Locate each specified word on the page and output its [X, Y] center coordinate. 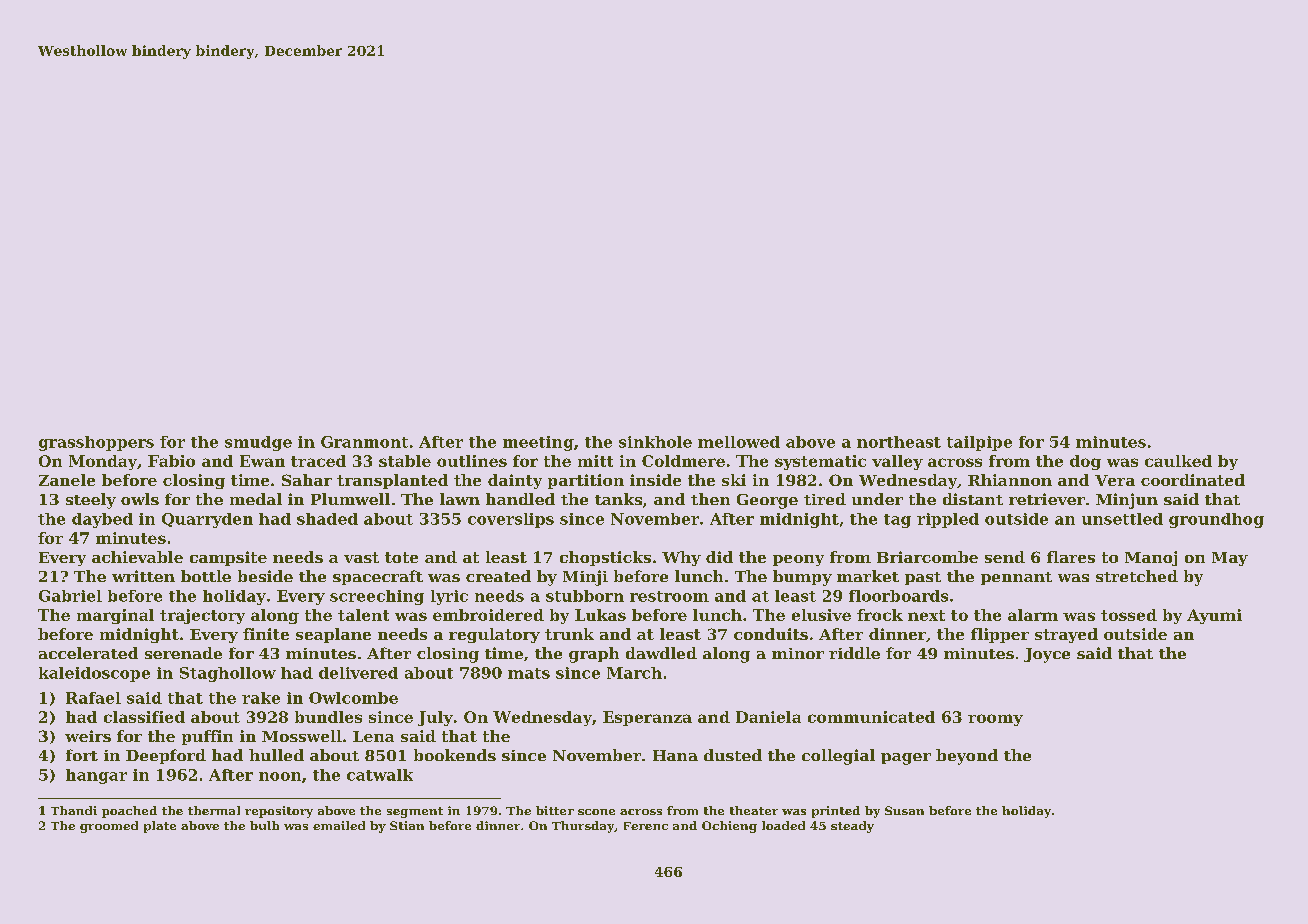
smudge [258, 443]
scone [596, 812]
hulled [276, 755]
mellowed [739, 442]
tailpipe [979, 443]
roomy [995, 720]
